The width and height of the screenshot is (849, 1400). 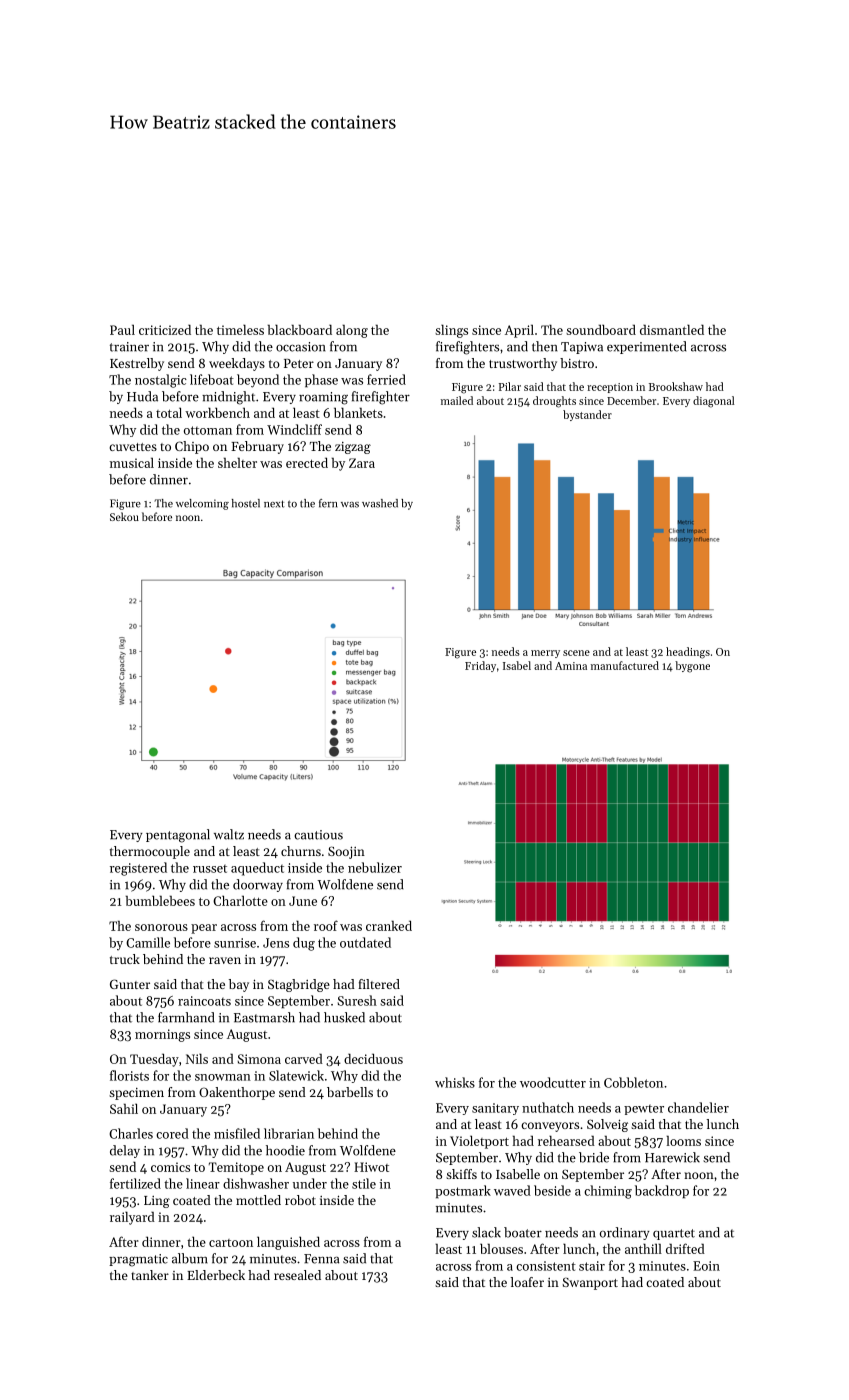 I want to click on raincoats, so click(x=204, y=1001).
